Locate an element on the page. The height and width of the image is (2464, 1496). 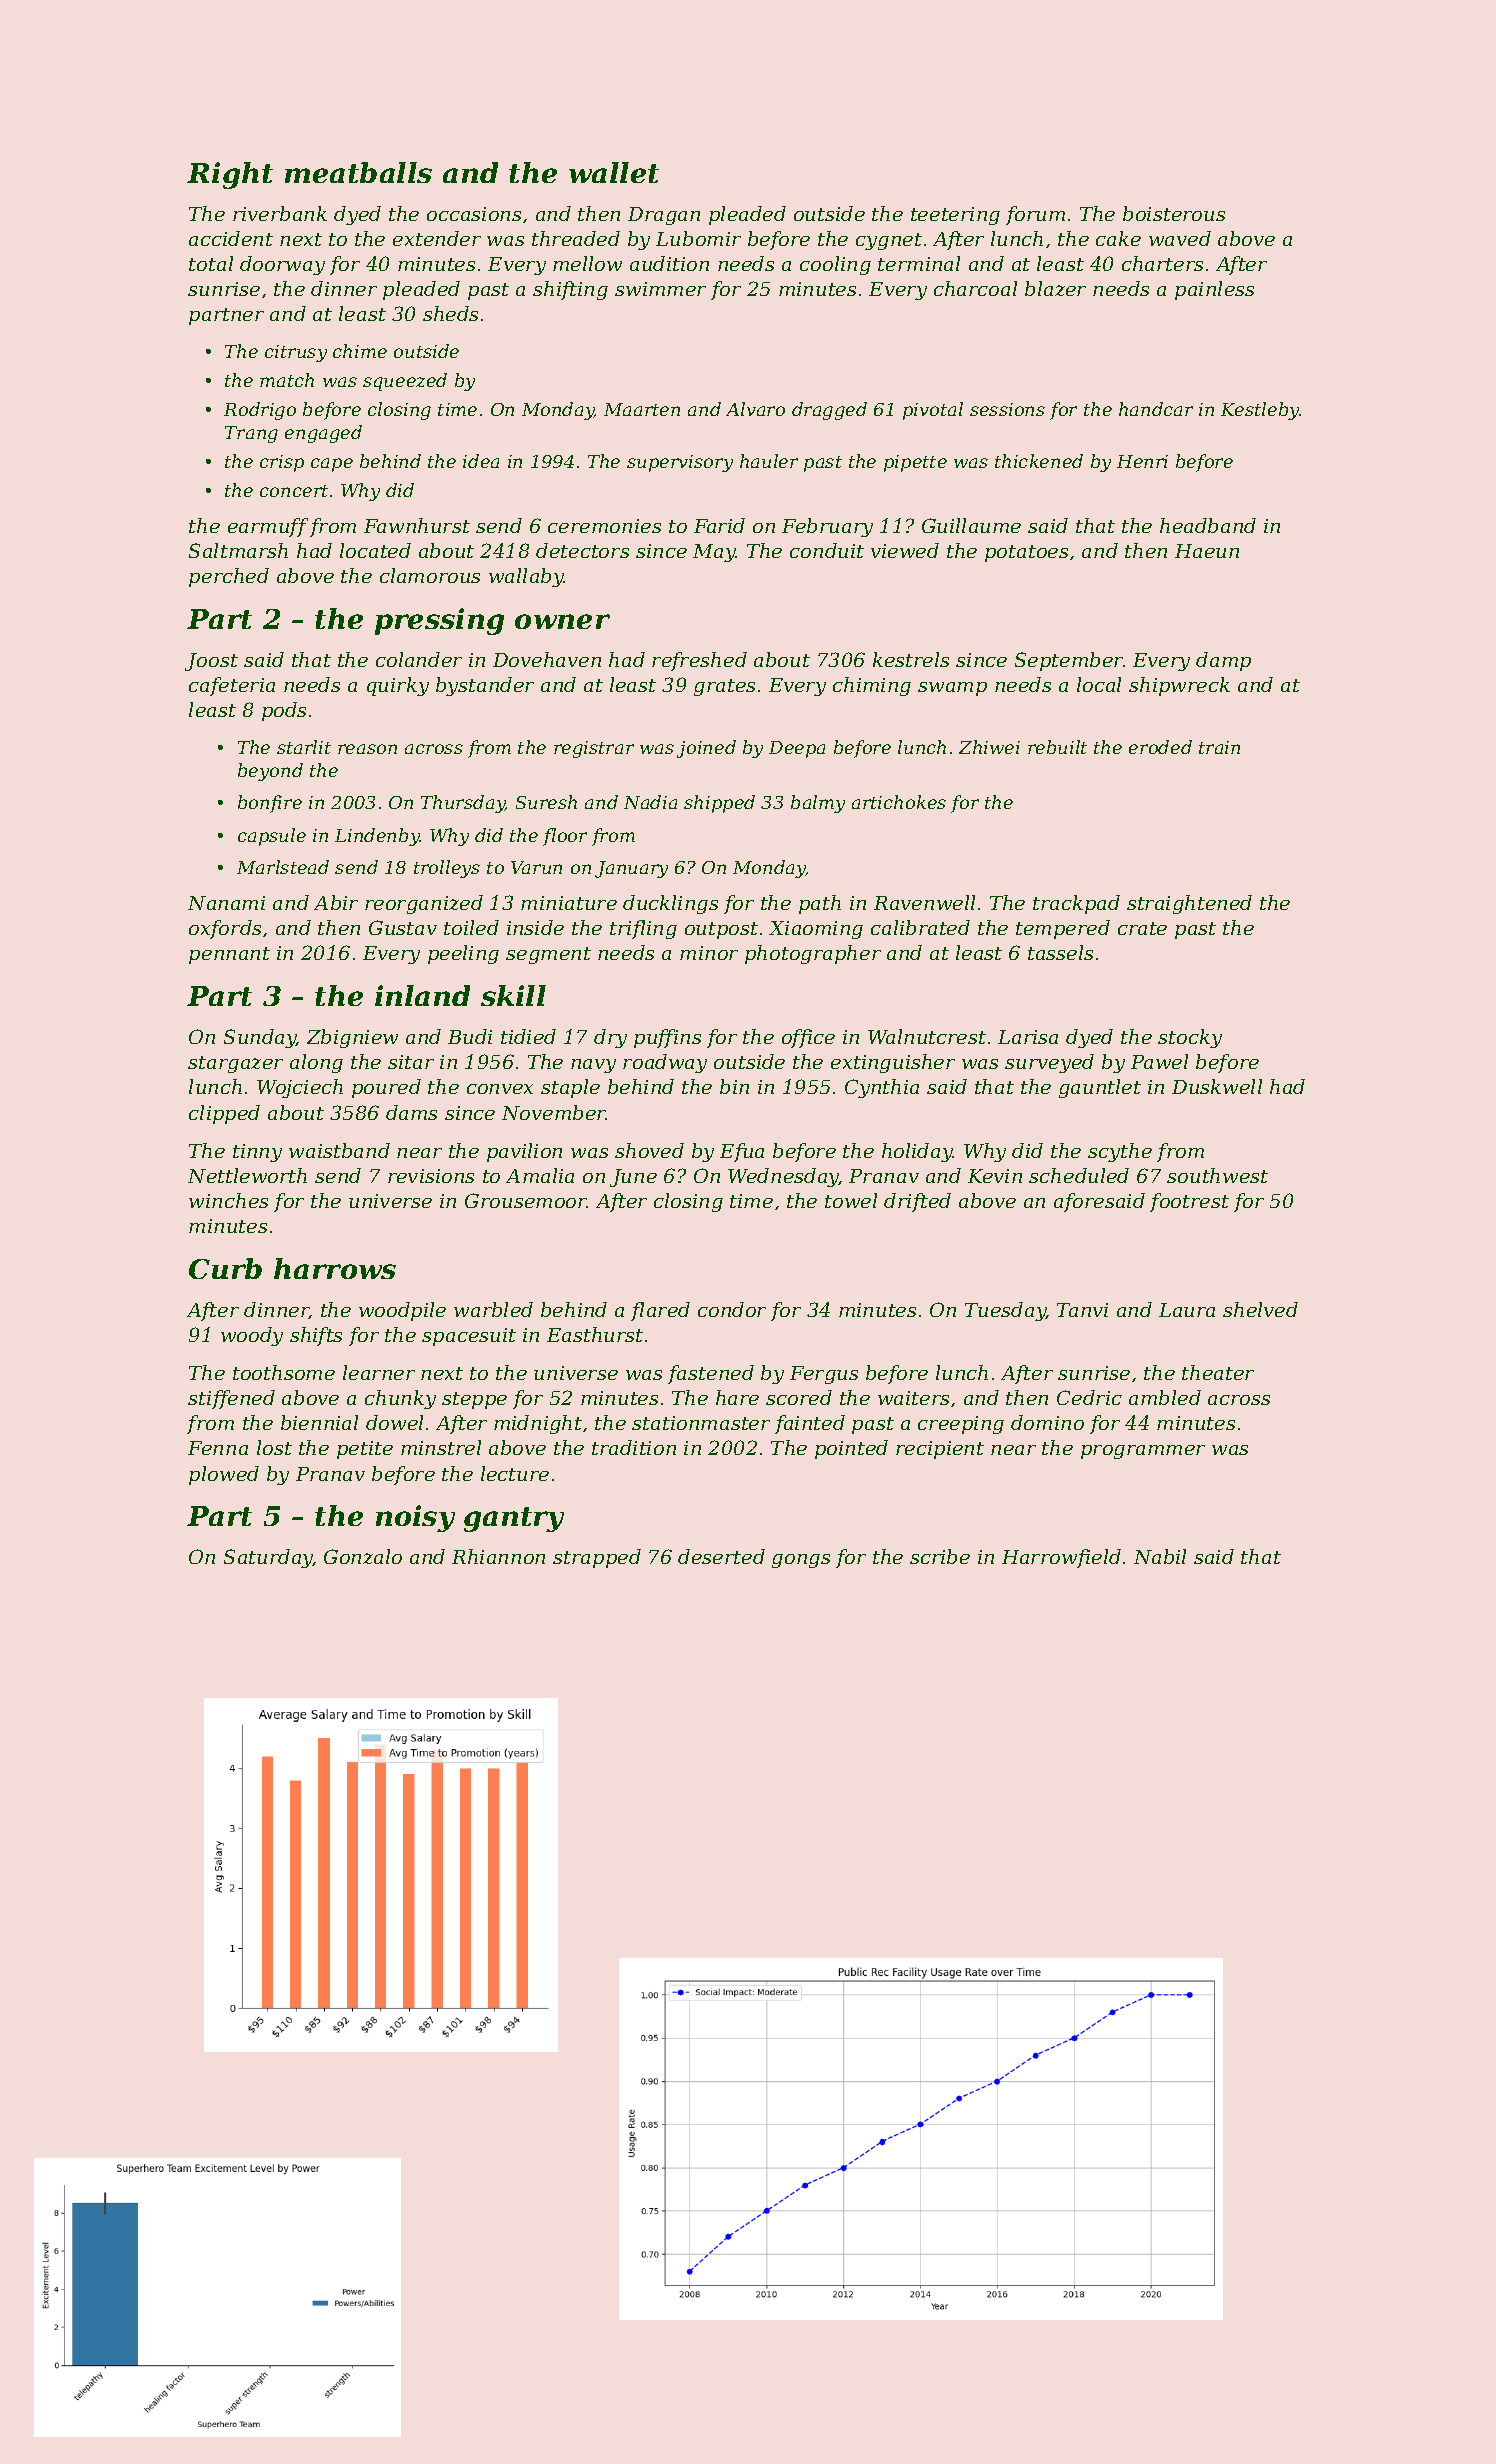
wallet is located at coordinates (614, 172).
